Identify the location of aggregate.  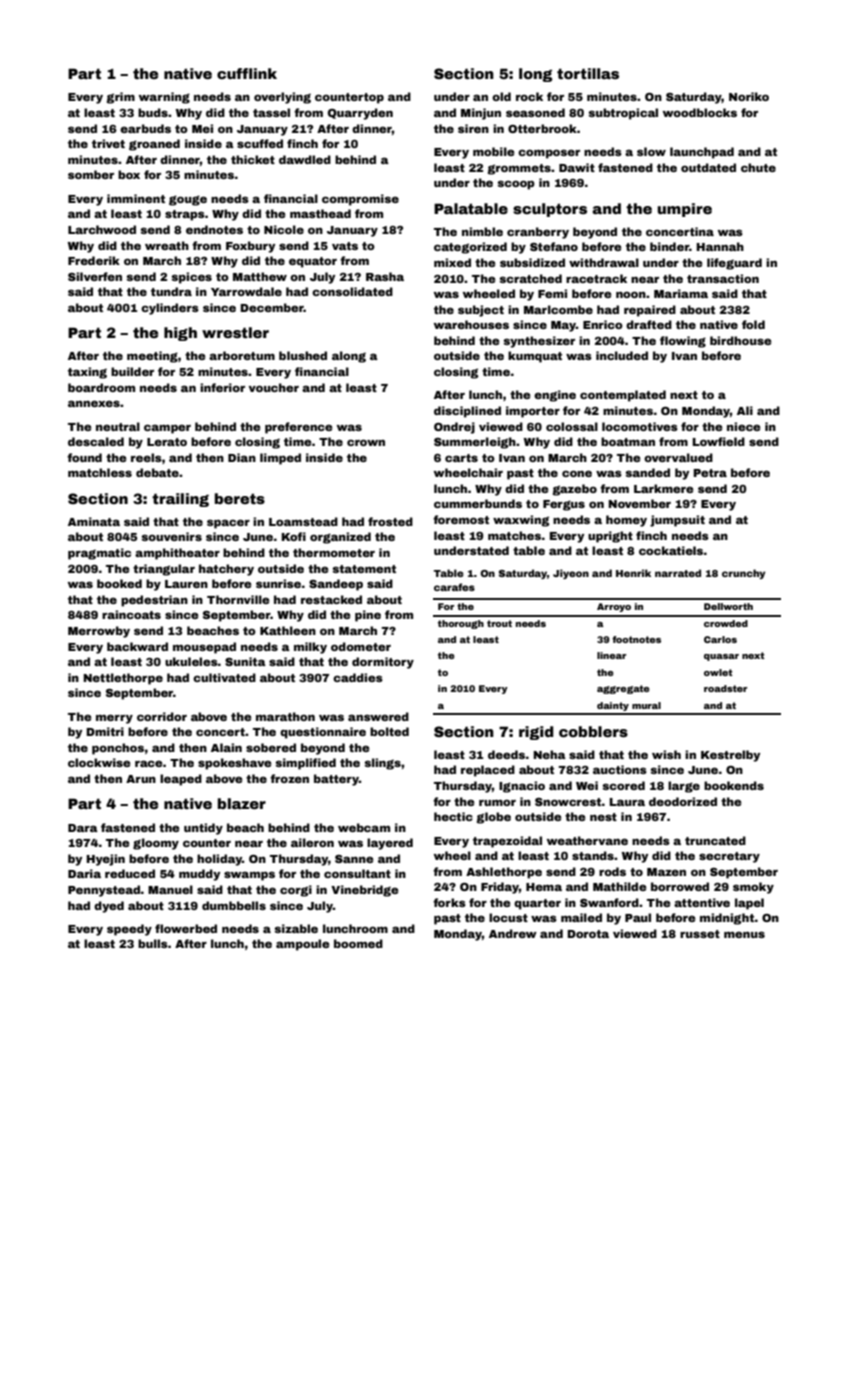
(623, 689).
